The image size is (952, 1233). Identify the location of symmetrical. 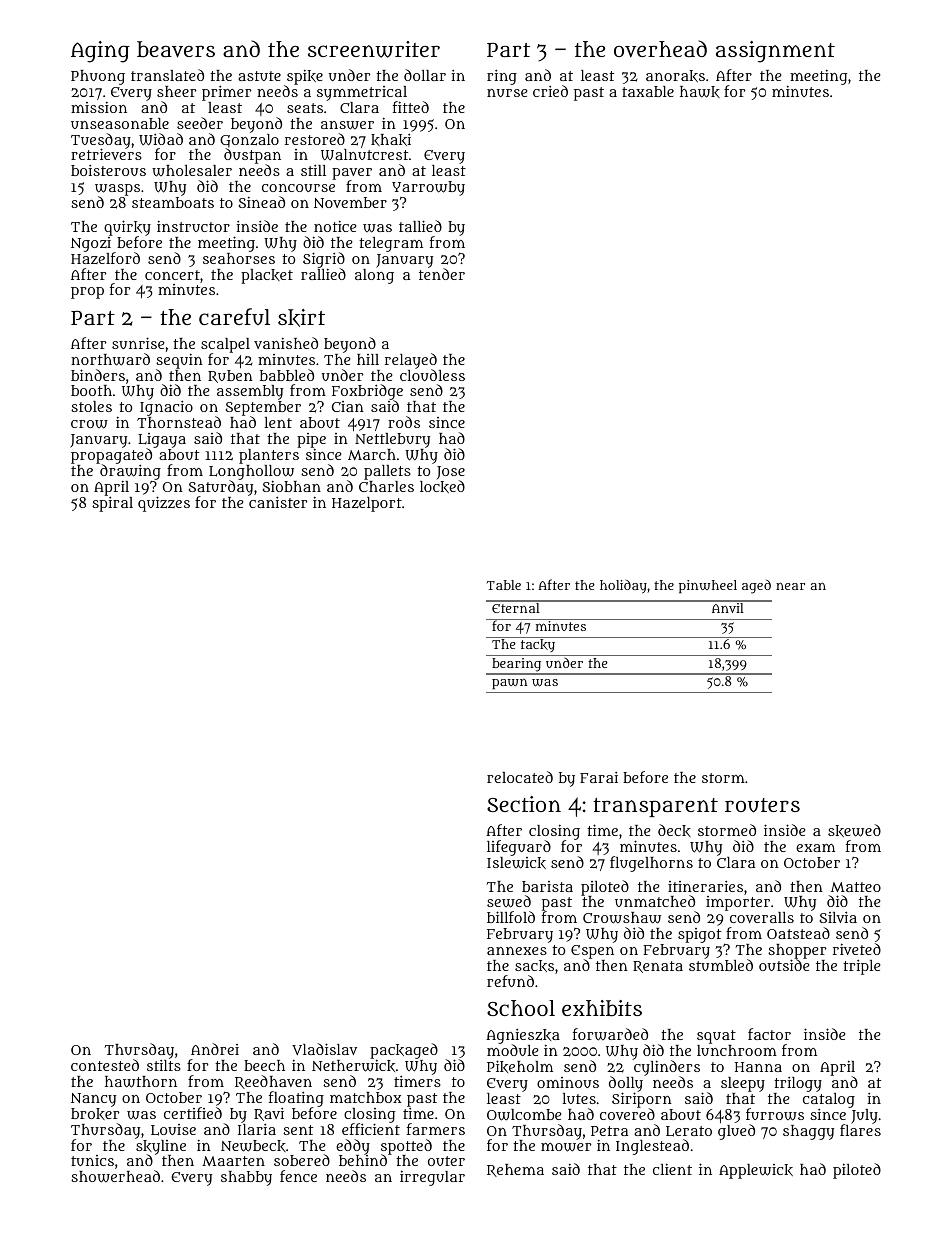
(362, 93).
